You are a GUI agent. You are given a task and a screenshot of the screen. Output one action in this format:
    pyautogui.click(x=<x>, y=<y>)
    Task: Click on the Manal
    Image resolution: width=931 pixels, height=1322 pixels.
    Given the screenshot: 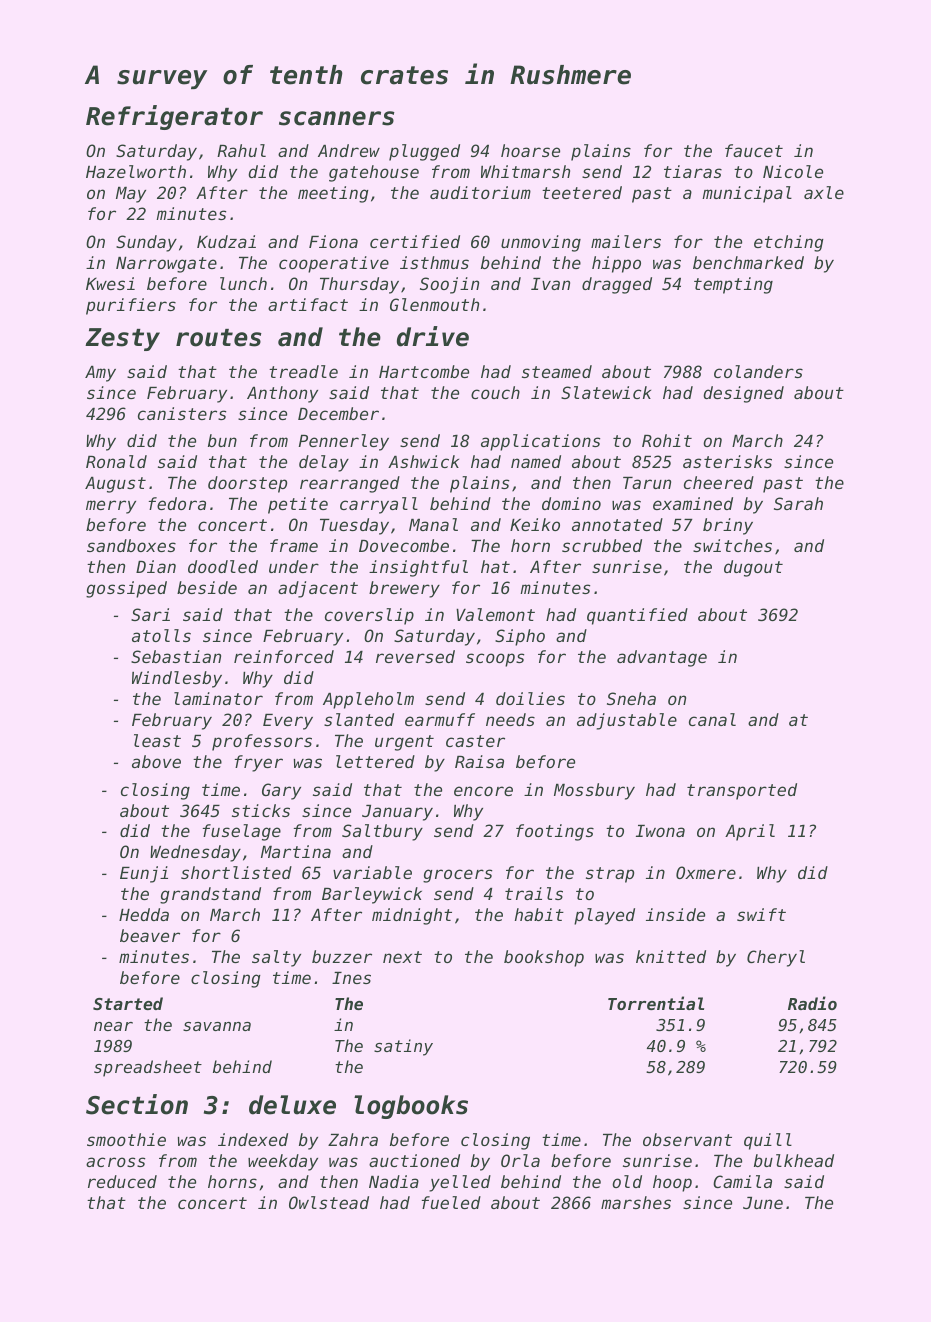 What is the action you would take?
    pyautogui.click(x=433, y=524)
